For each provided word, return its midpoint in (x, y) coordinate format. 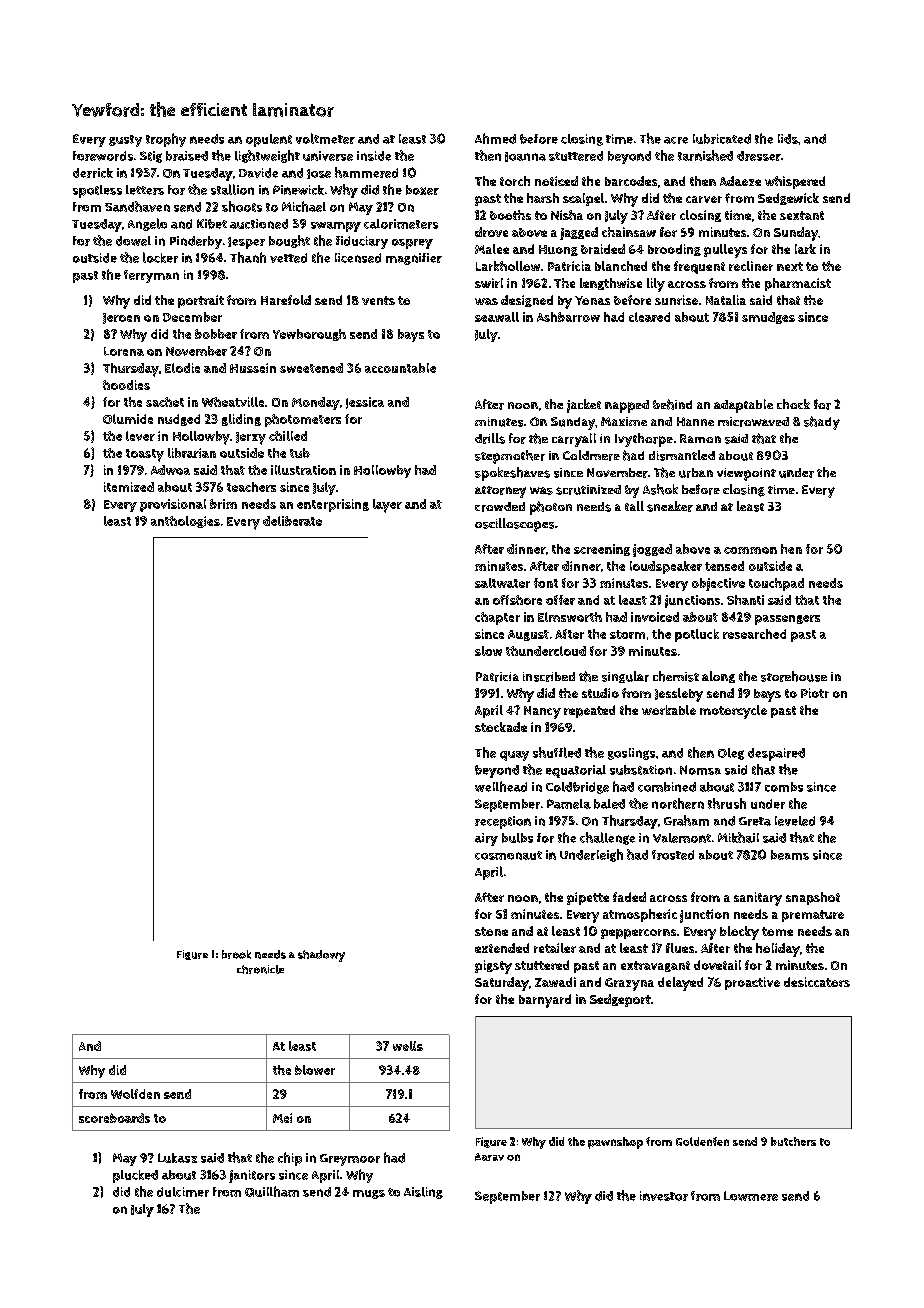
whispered (795, 182)
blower (315, 1070)
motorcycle (733, 712)
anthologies (185, 522)
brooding (674, 250)
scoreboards (114, 1118)
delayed (680, 984)
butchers (793, 1141)
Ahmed (495, 138)
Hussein (253, 368)
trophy (166, 140)
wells (408, 1046)
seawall (497, 317)
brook (236, 954)
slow (488, 651)
